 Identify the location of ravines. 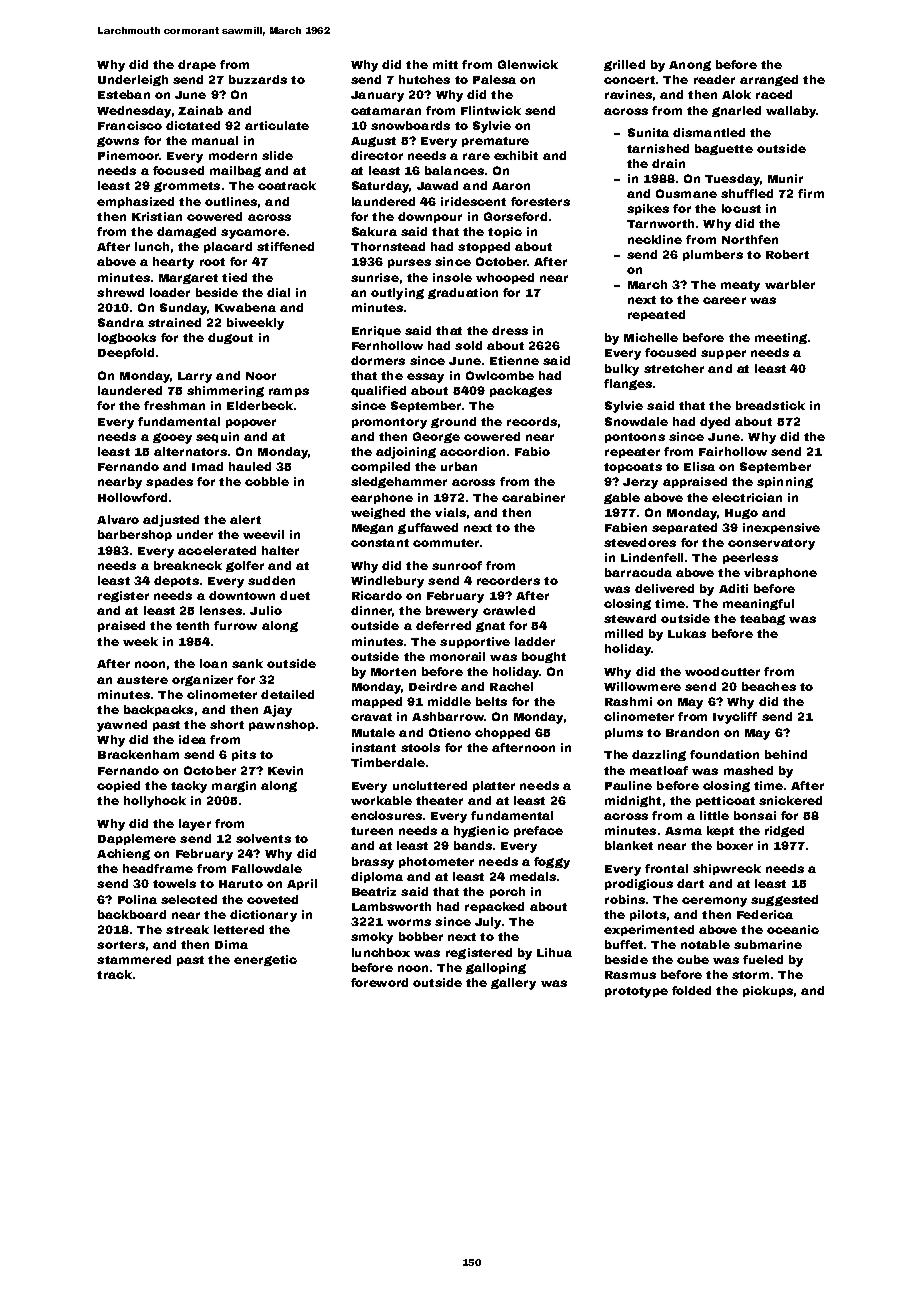
(628, 94).
